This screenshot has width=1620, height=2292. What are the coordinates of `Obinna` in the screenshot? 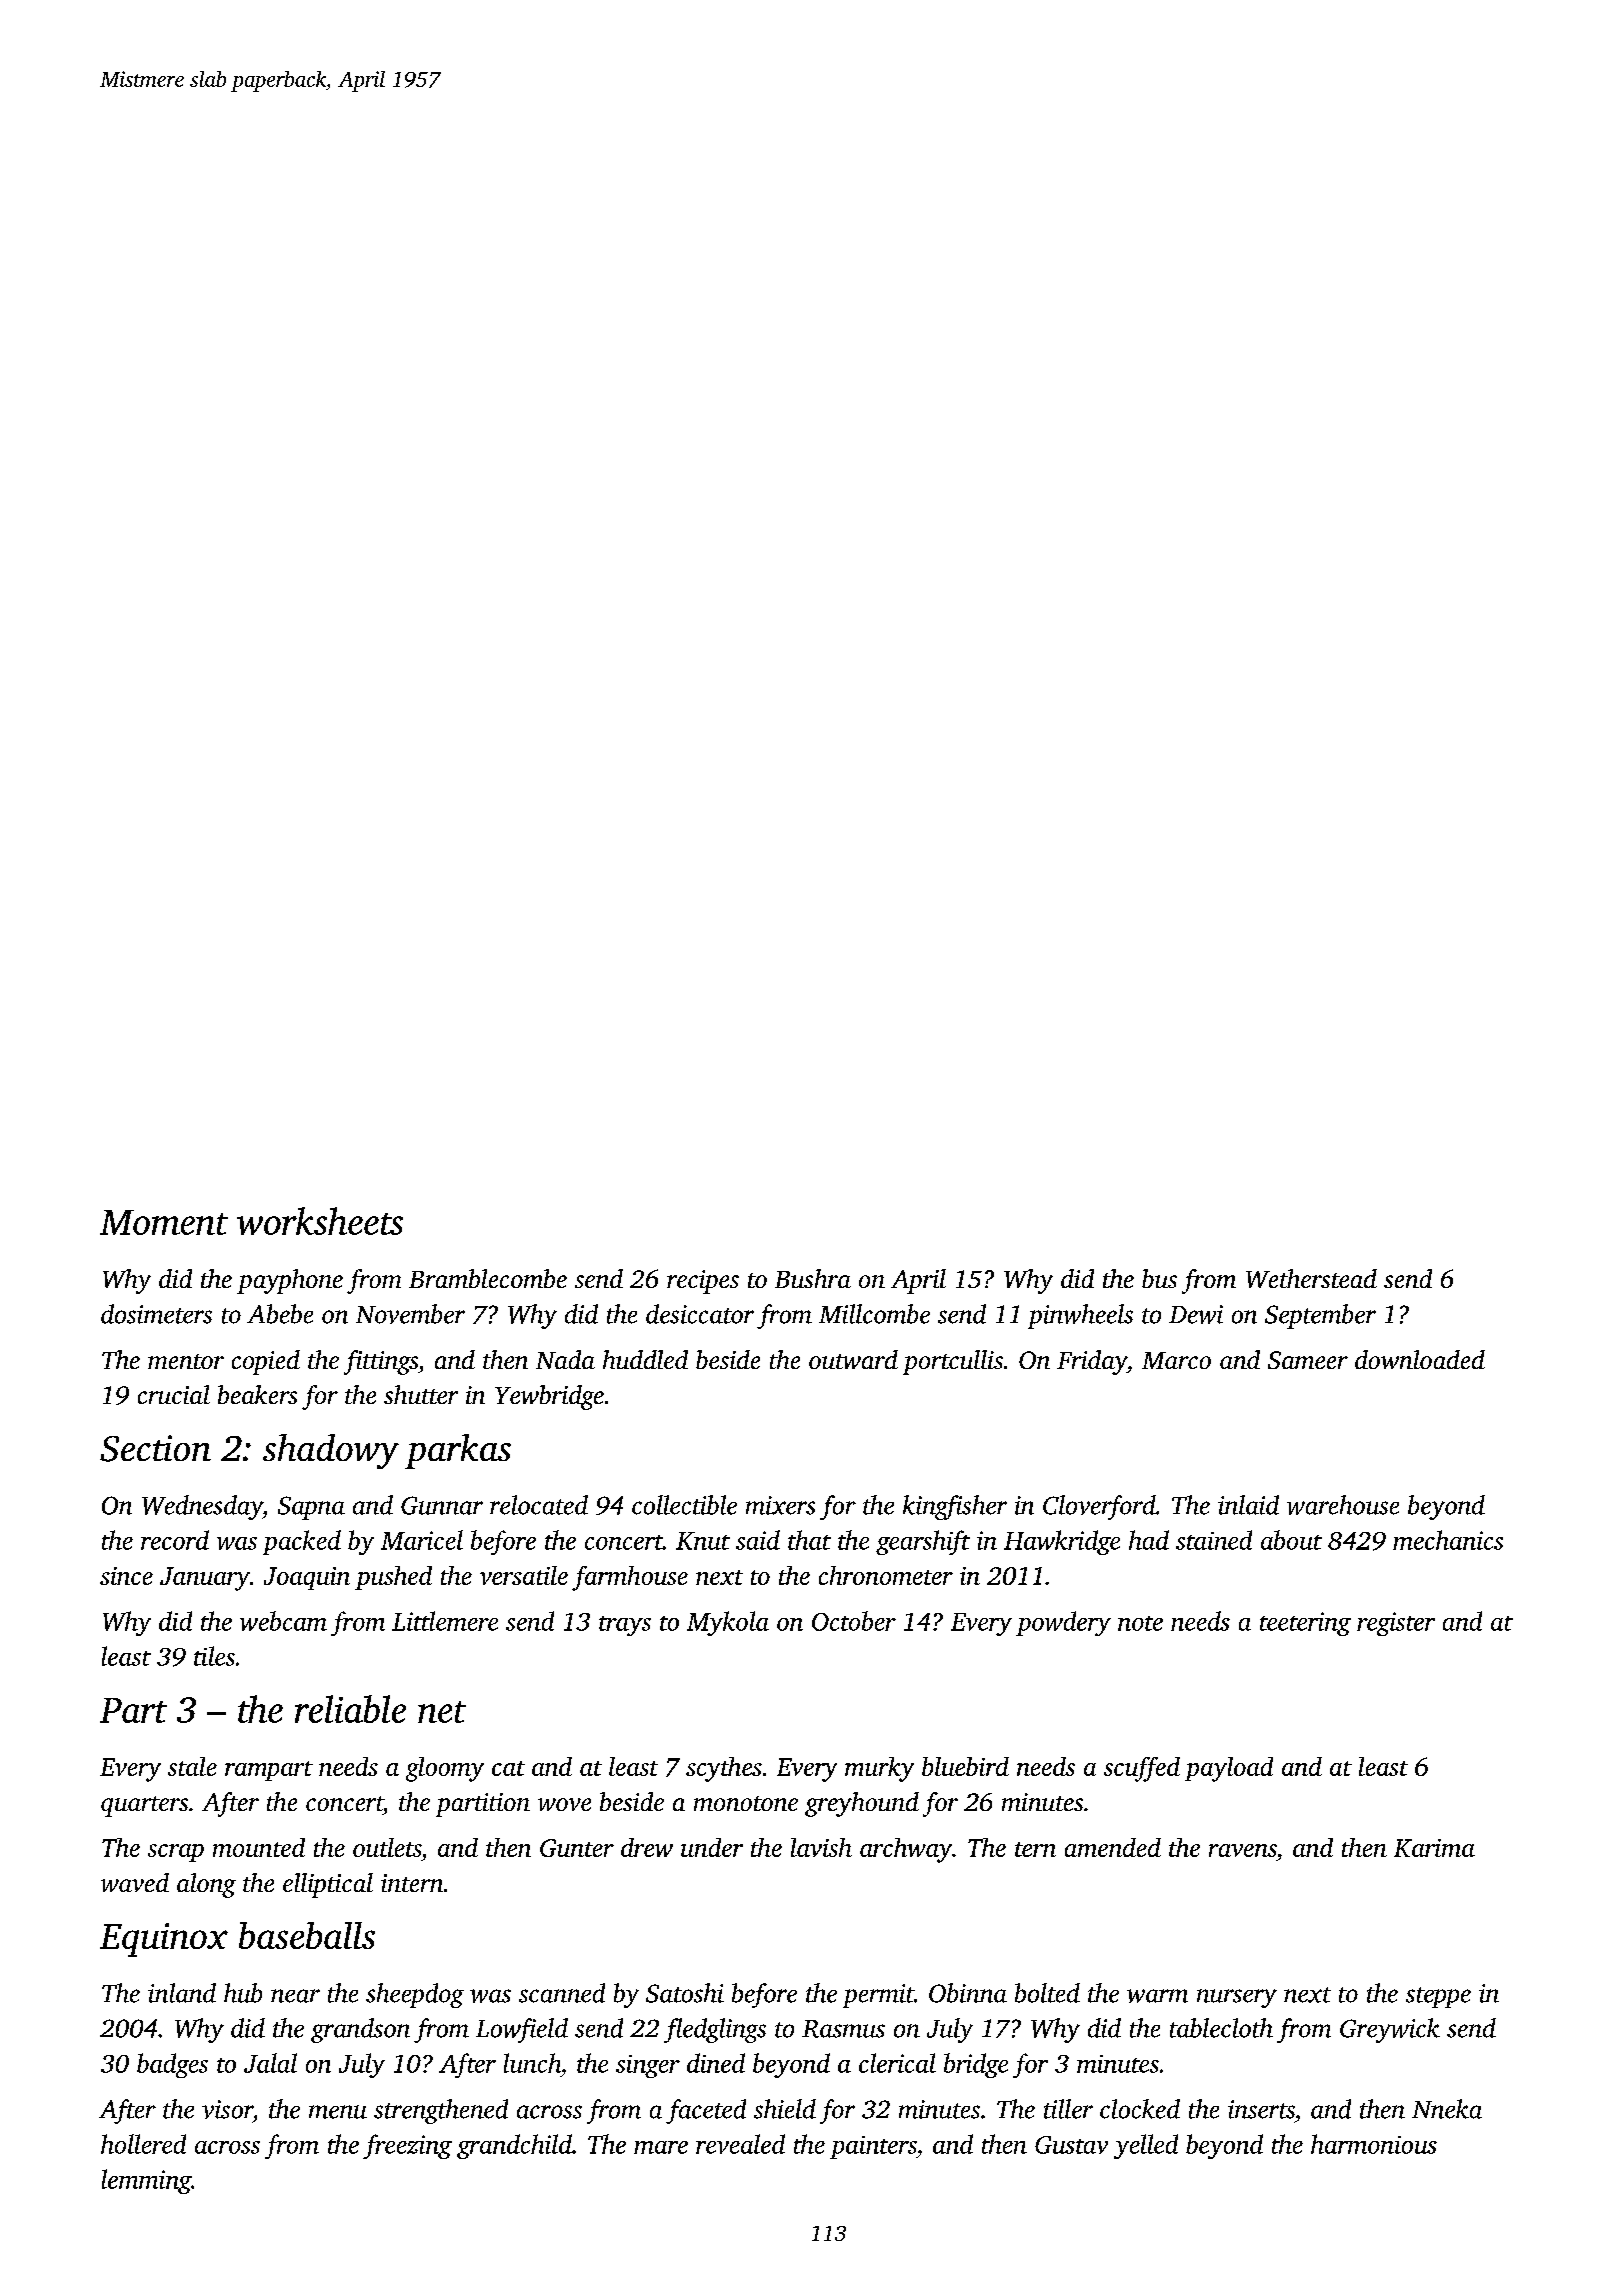 It's located at (968, 1993).
